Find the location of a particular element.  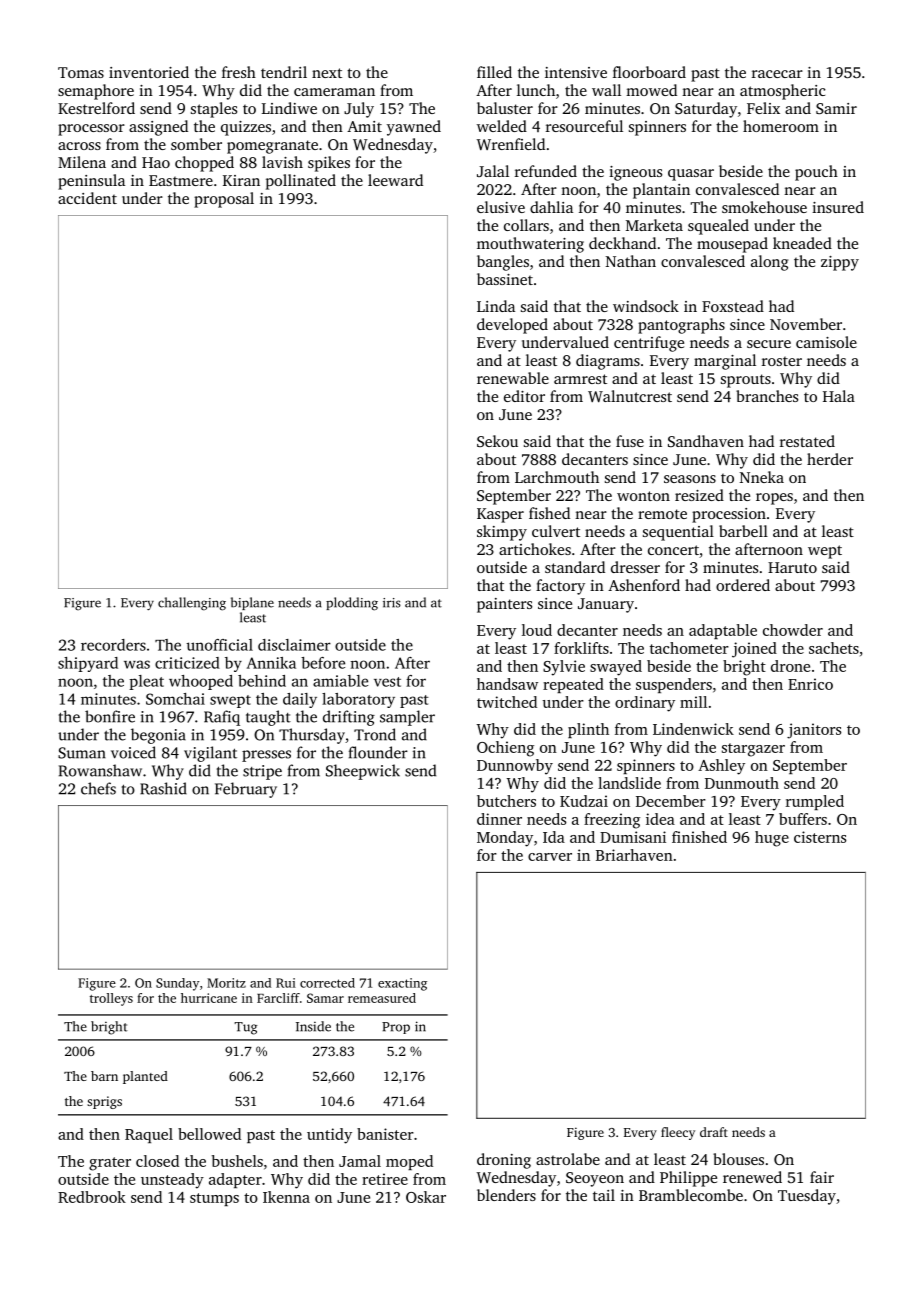

armrest is located at coordinates (580, 379).
